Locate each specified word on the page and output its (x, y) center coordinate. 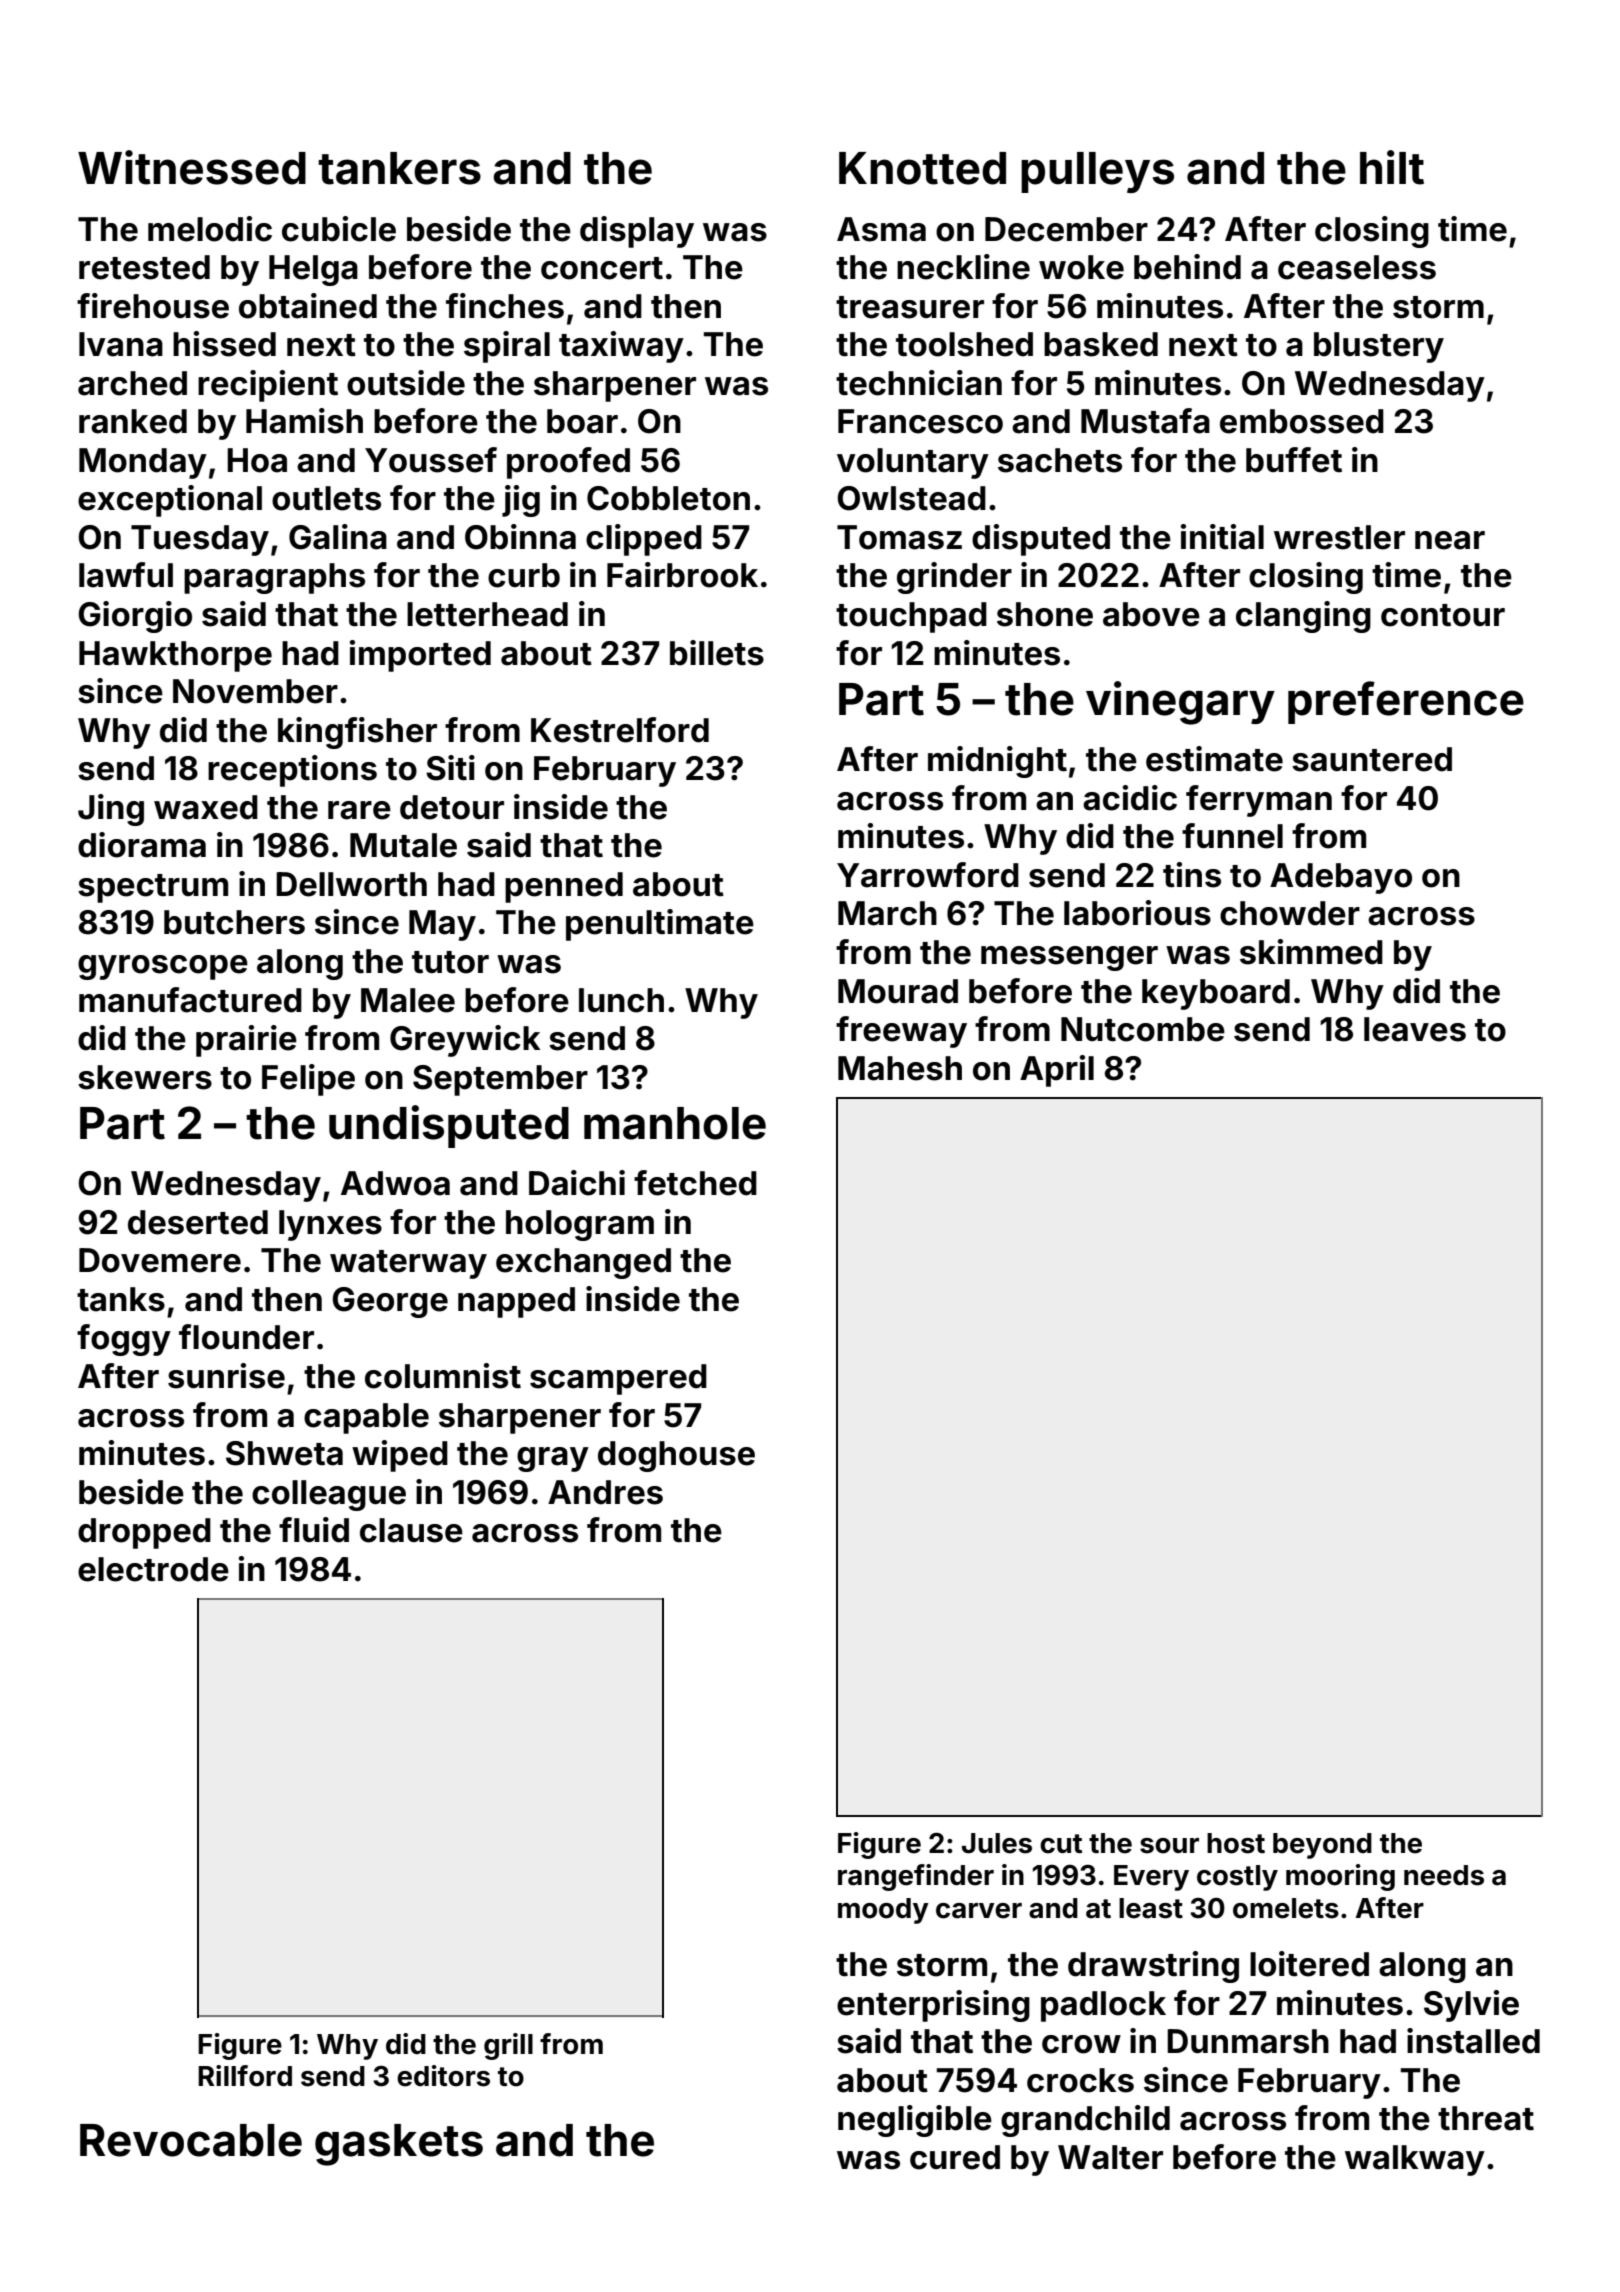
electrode (153, 1569)
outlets (326, 498)
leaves (1415, 1029)
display (637, 232)
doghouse (676, 1456)
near (1450, 540)
